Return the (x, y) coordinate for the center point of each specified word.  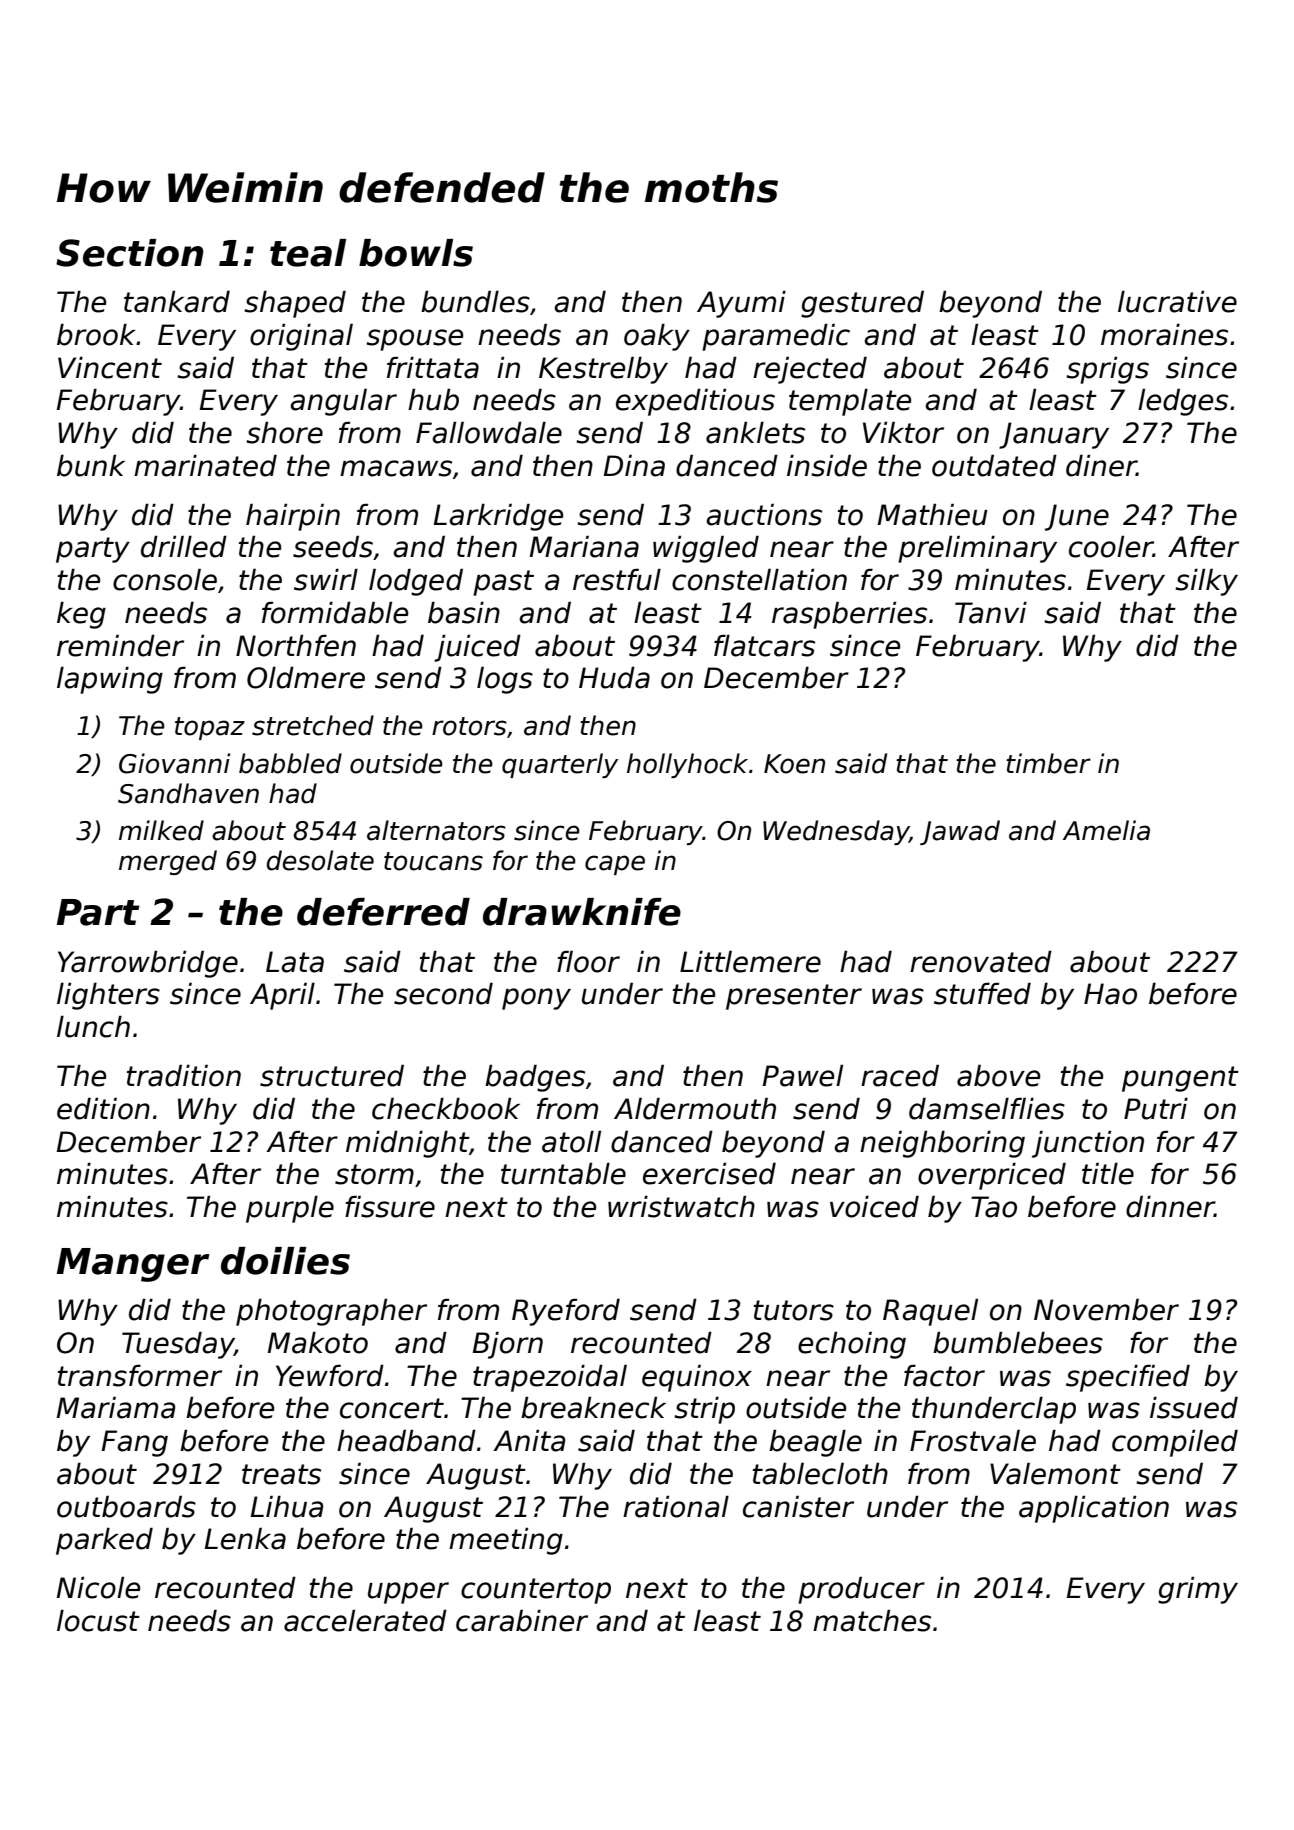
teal (308, 253)
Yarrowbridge (148, 964)
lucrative (1177, 302)
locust (98, 1621)
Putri (1156, 1109)
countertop (536, 1591)
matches (872, 1621)
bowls (416, 253)
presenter (794, 997)
